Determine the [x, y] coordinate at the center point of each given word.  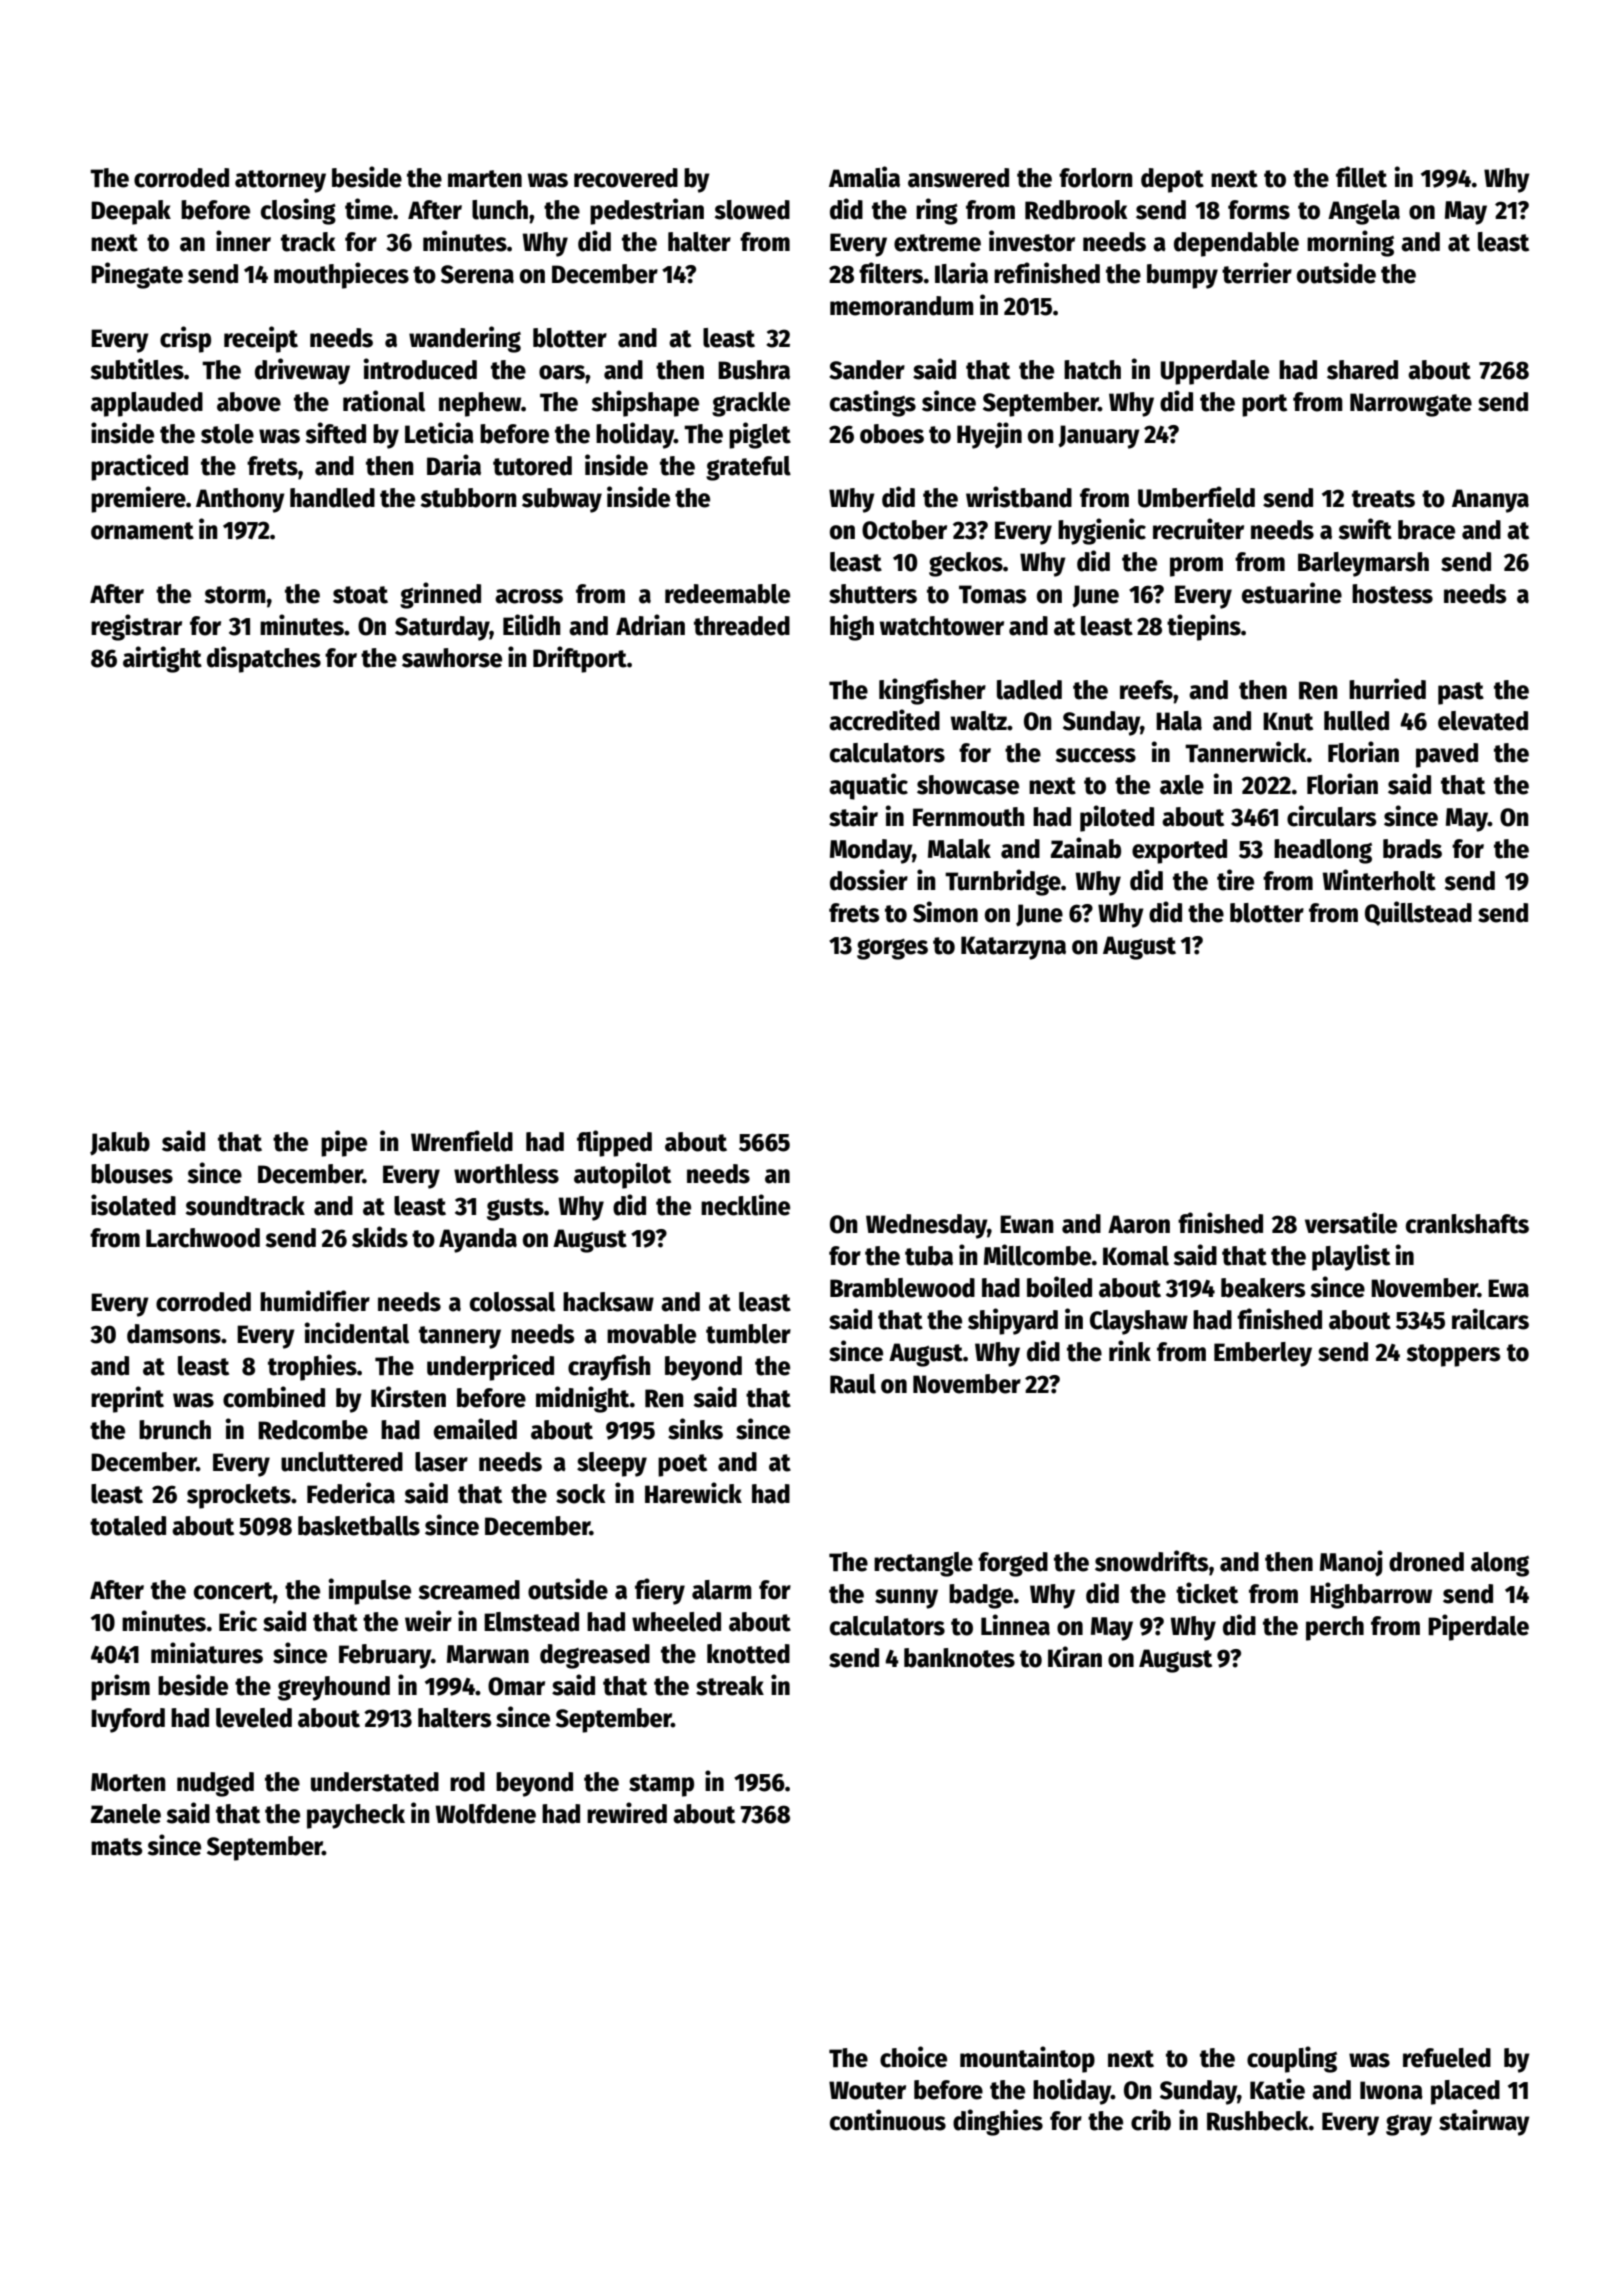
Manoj [1351, 1563]
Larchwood [203, 1238]
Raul [853, 1384]
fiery [660, 1591]
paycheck [356, 1816]
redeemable [727, 594]
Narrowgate [1411, 405]
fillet [1361, 177]
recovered [626, 178]
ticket [1207, 1593]
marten [485, 179]
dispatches [264, 659]
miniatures [207, 1653]
